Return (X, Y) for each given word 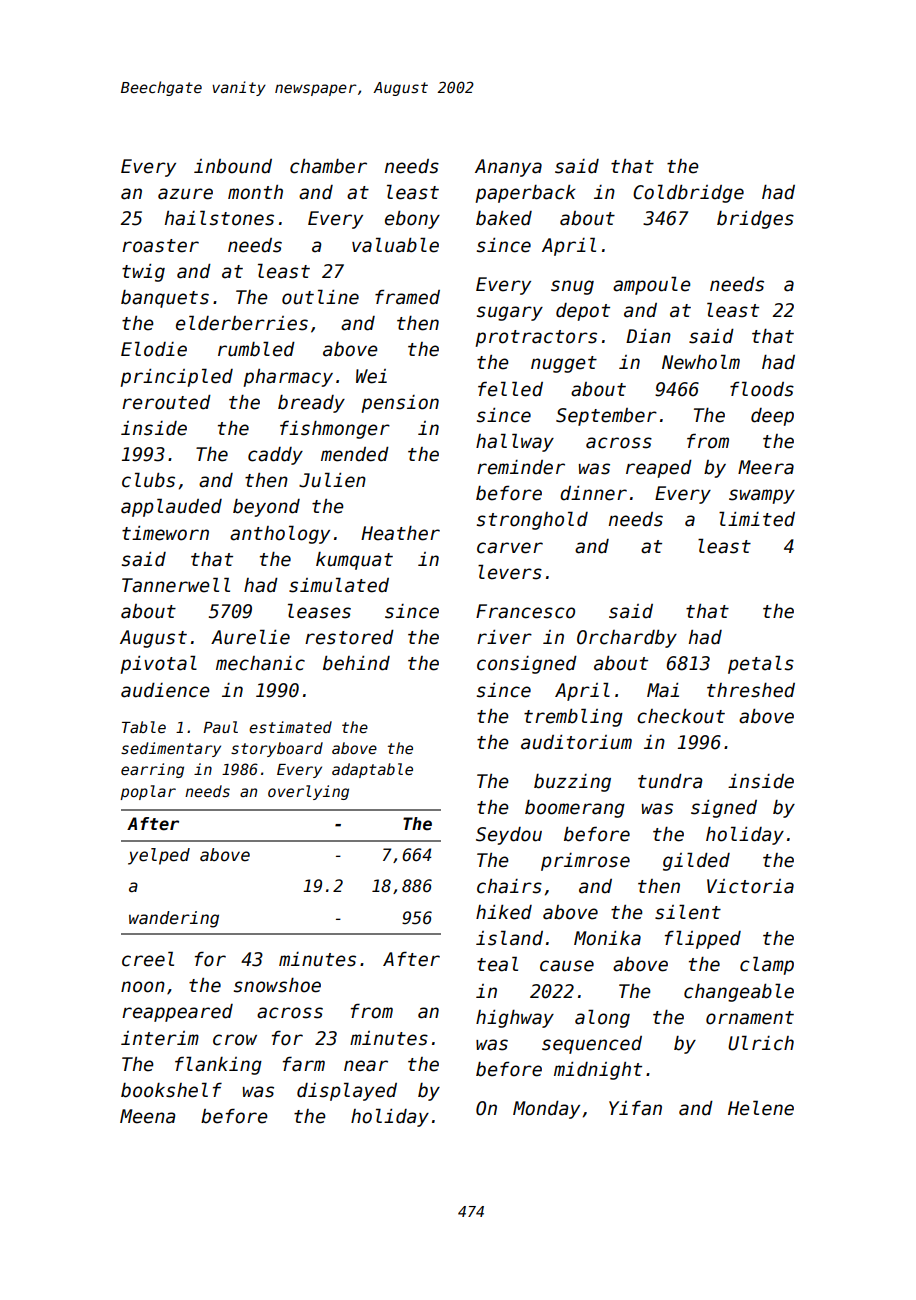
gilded (696, 861)
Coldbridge (688, 193)
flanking (218, 1065)
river (504, 637)
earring (152, 770)
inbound (233, 166)
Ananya (508, 168)
